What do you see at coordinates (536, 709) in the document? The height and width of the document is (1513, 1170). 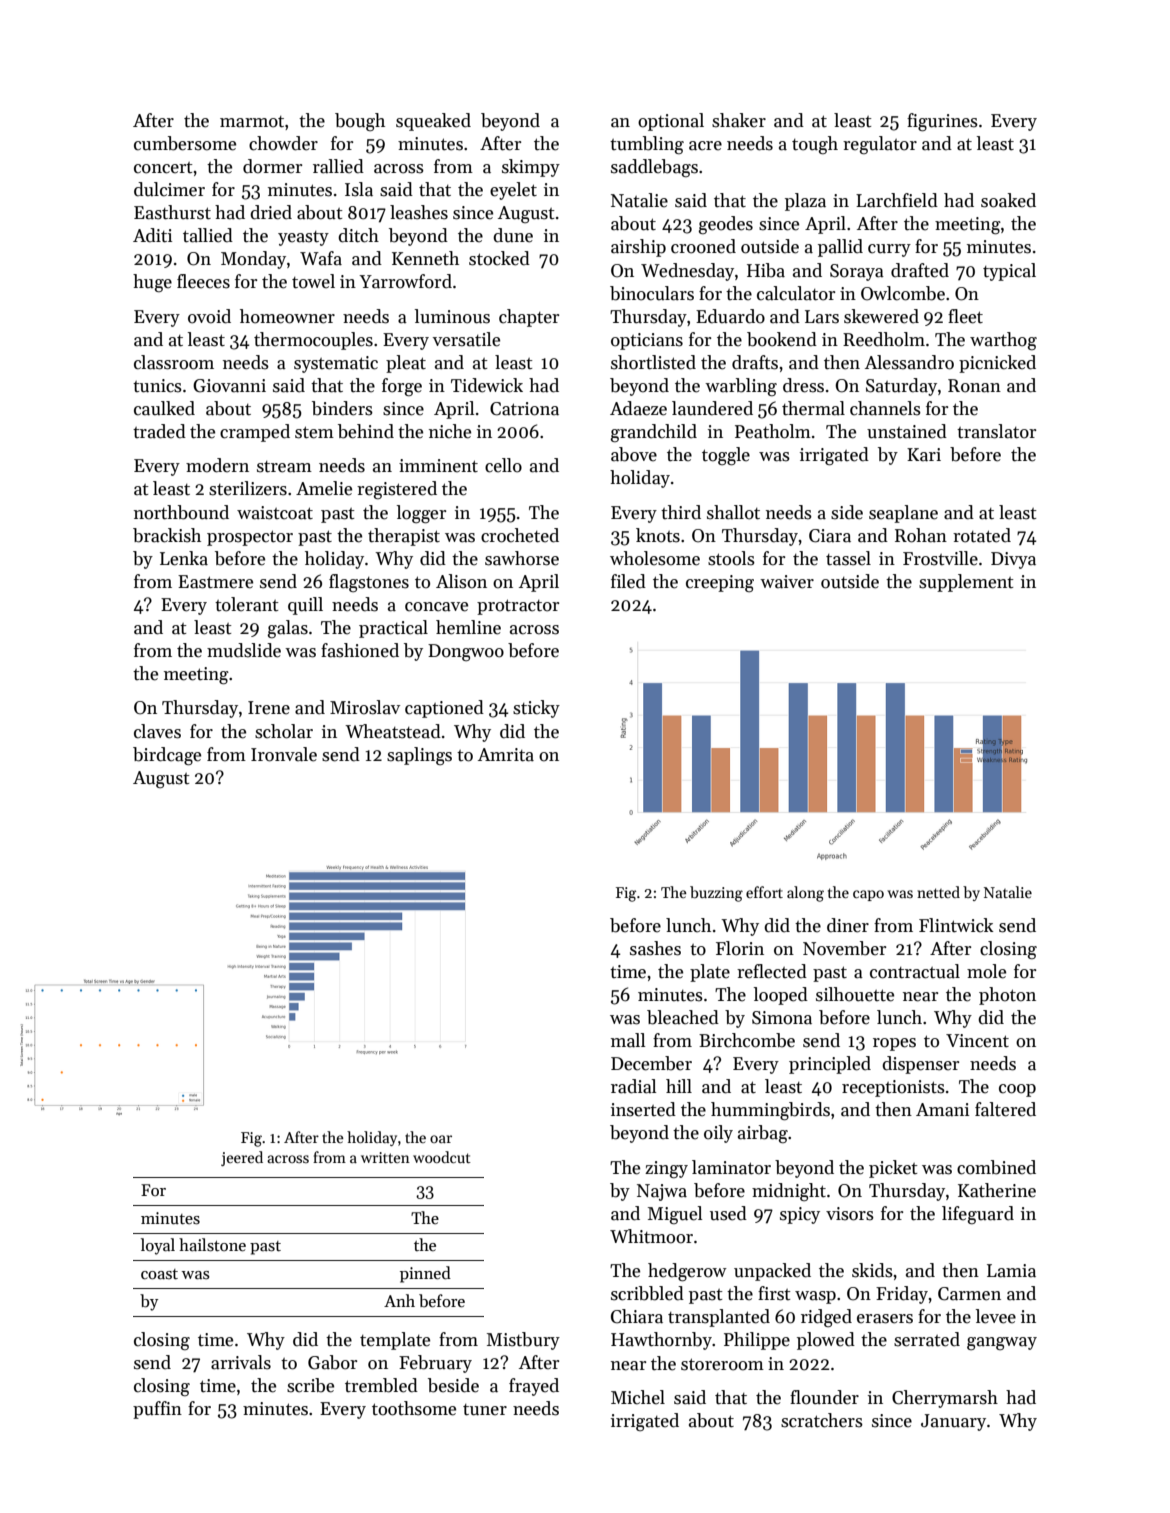 I see `sticky` at bounding box center [536, 709].
